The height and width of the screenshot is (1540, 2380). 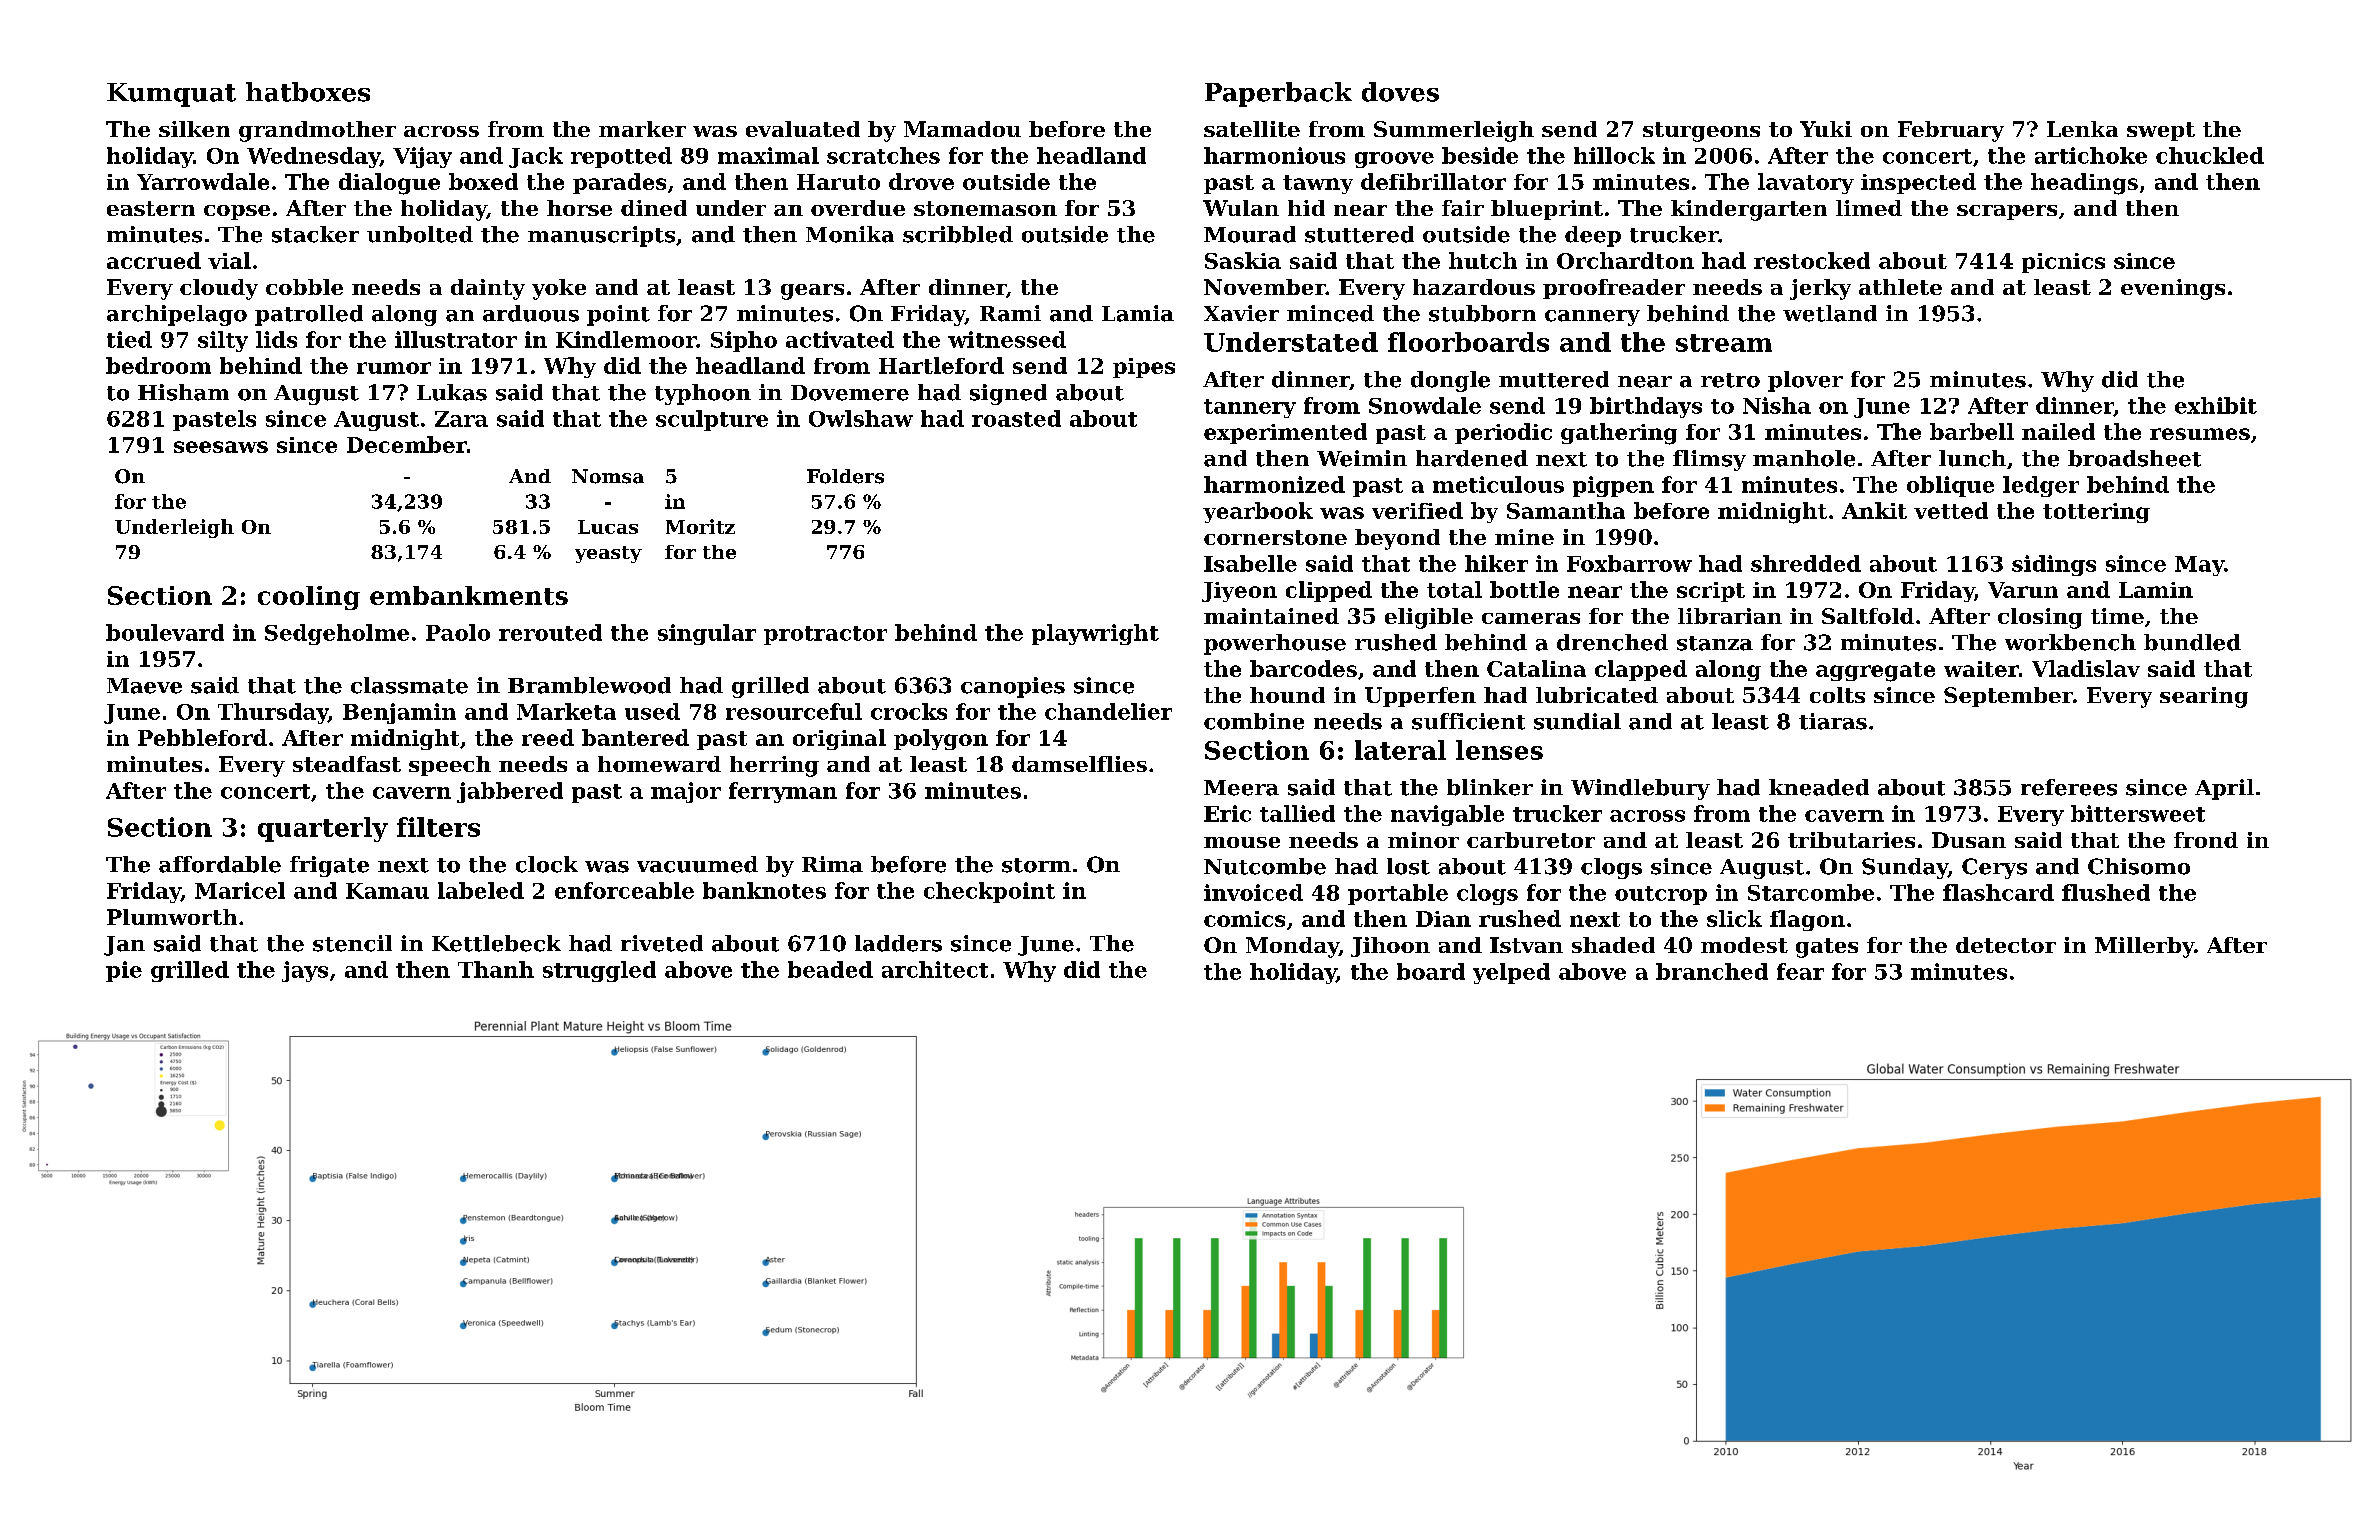 What do you see at coordinates (850, 393) in the screenshot?
I see `Dovemere` at bounding box center [850, 393].
